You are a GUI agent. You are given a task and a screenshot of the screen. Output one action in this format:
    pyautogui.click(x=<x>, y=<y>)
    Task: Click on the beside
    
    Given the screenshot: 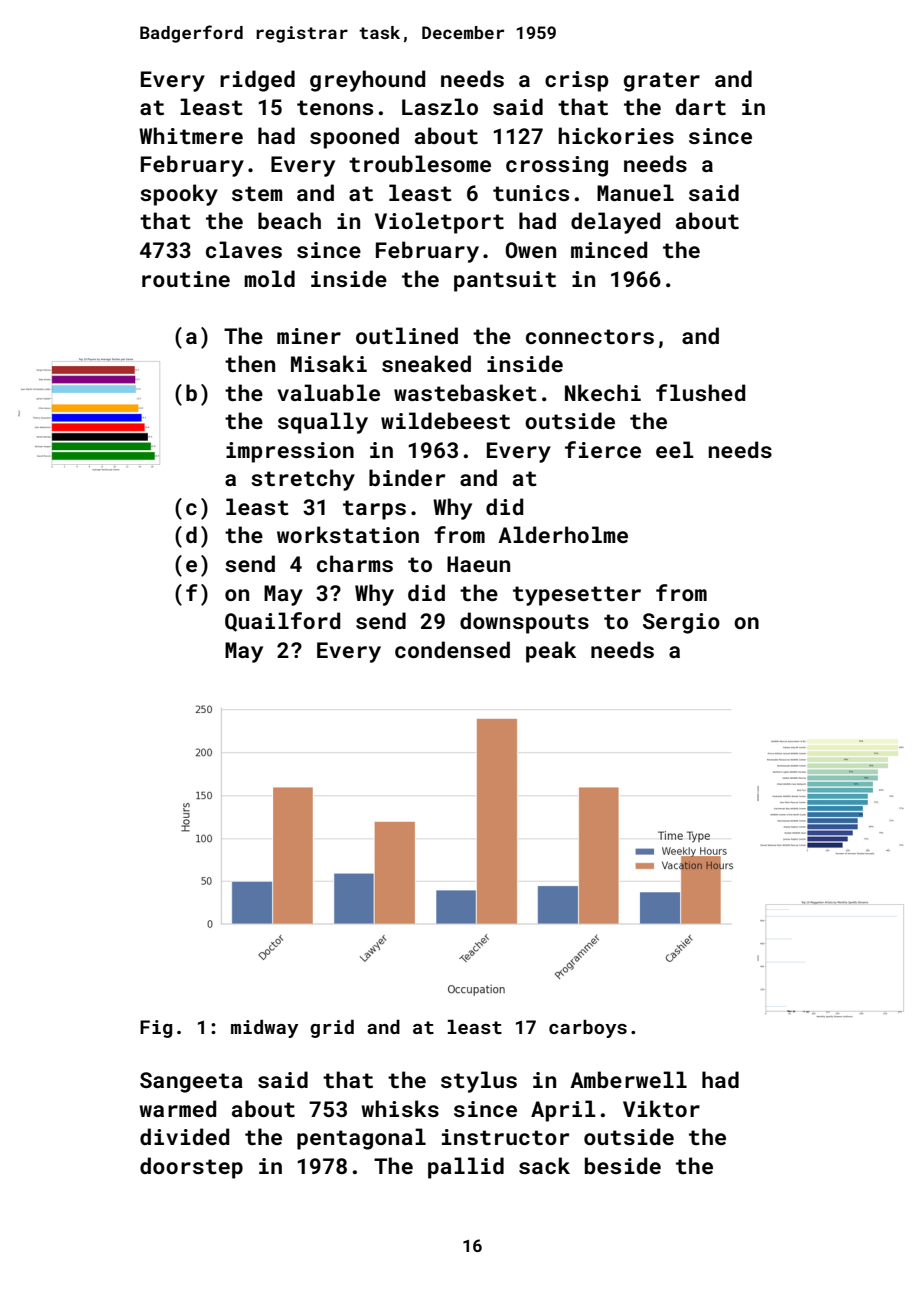 What is the action you would take?
    pyautogui.click(x=623, y=1165)
